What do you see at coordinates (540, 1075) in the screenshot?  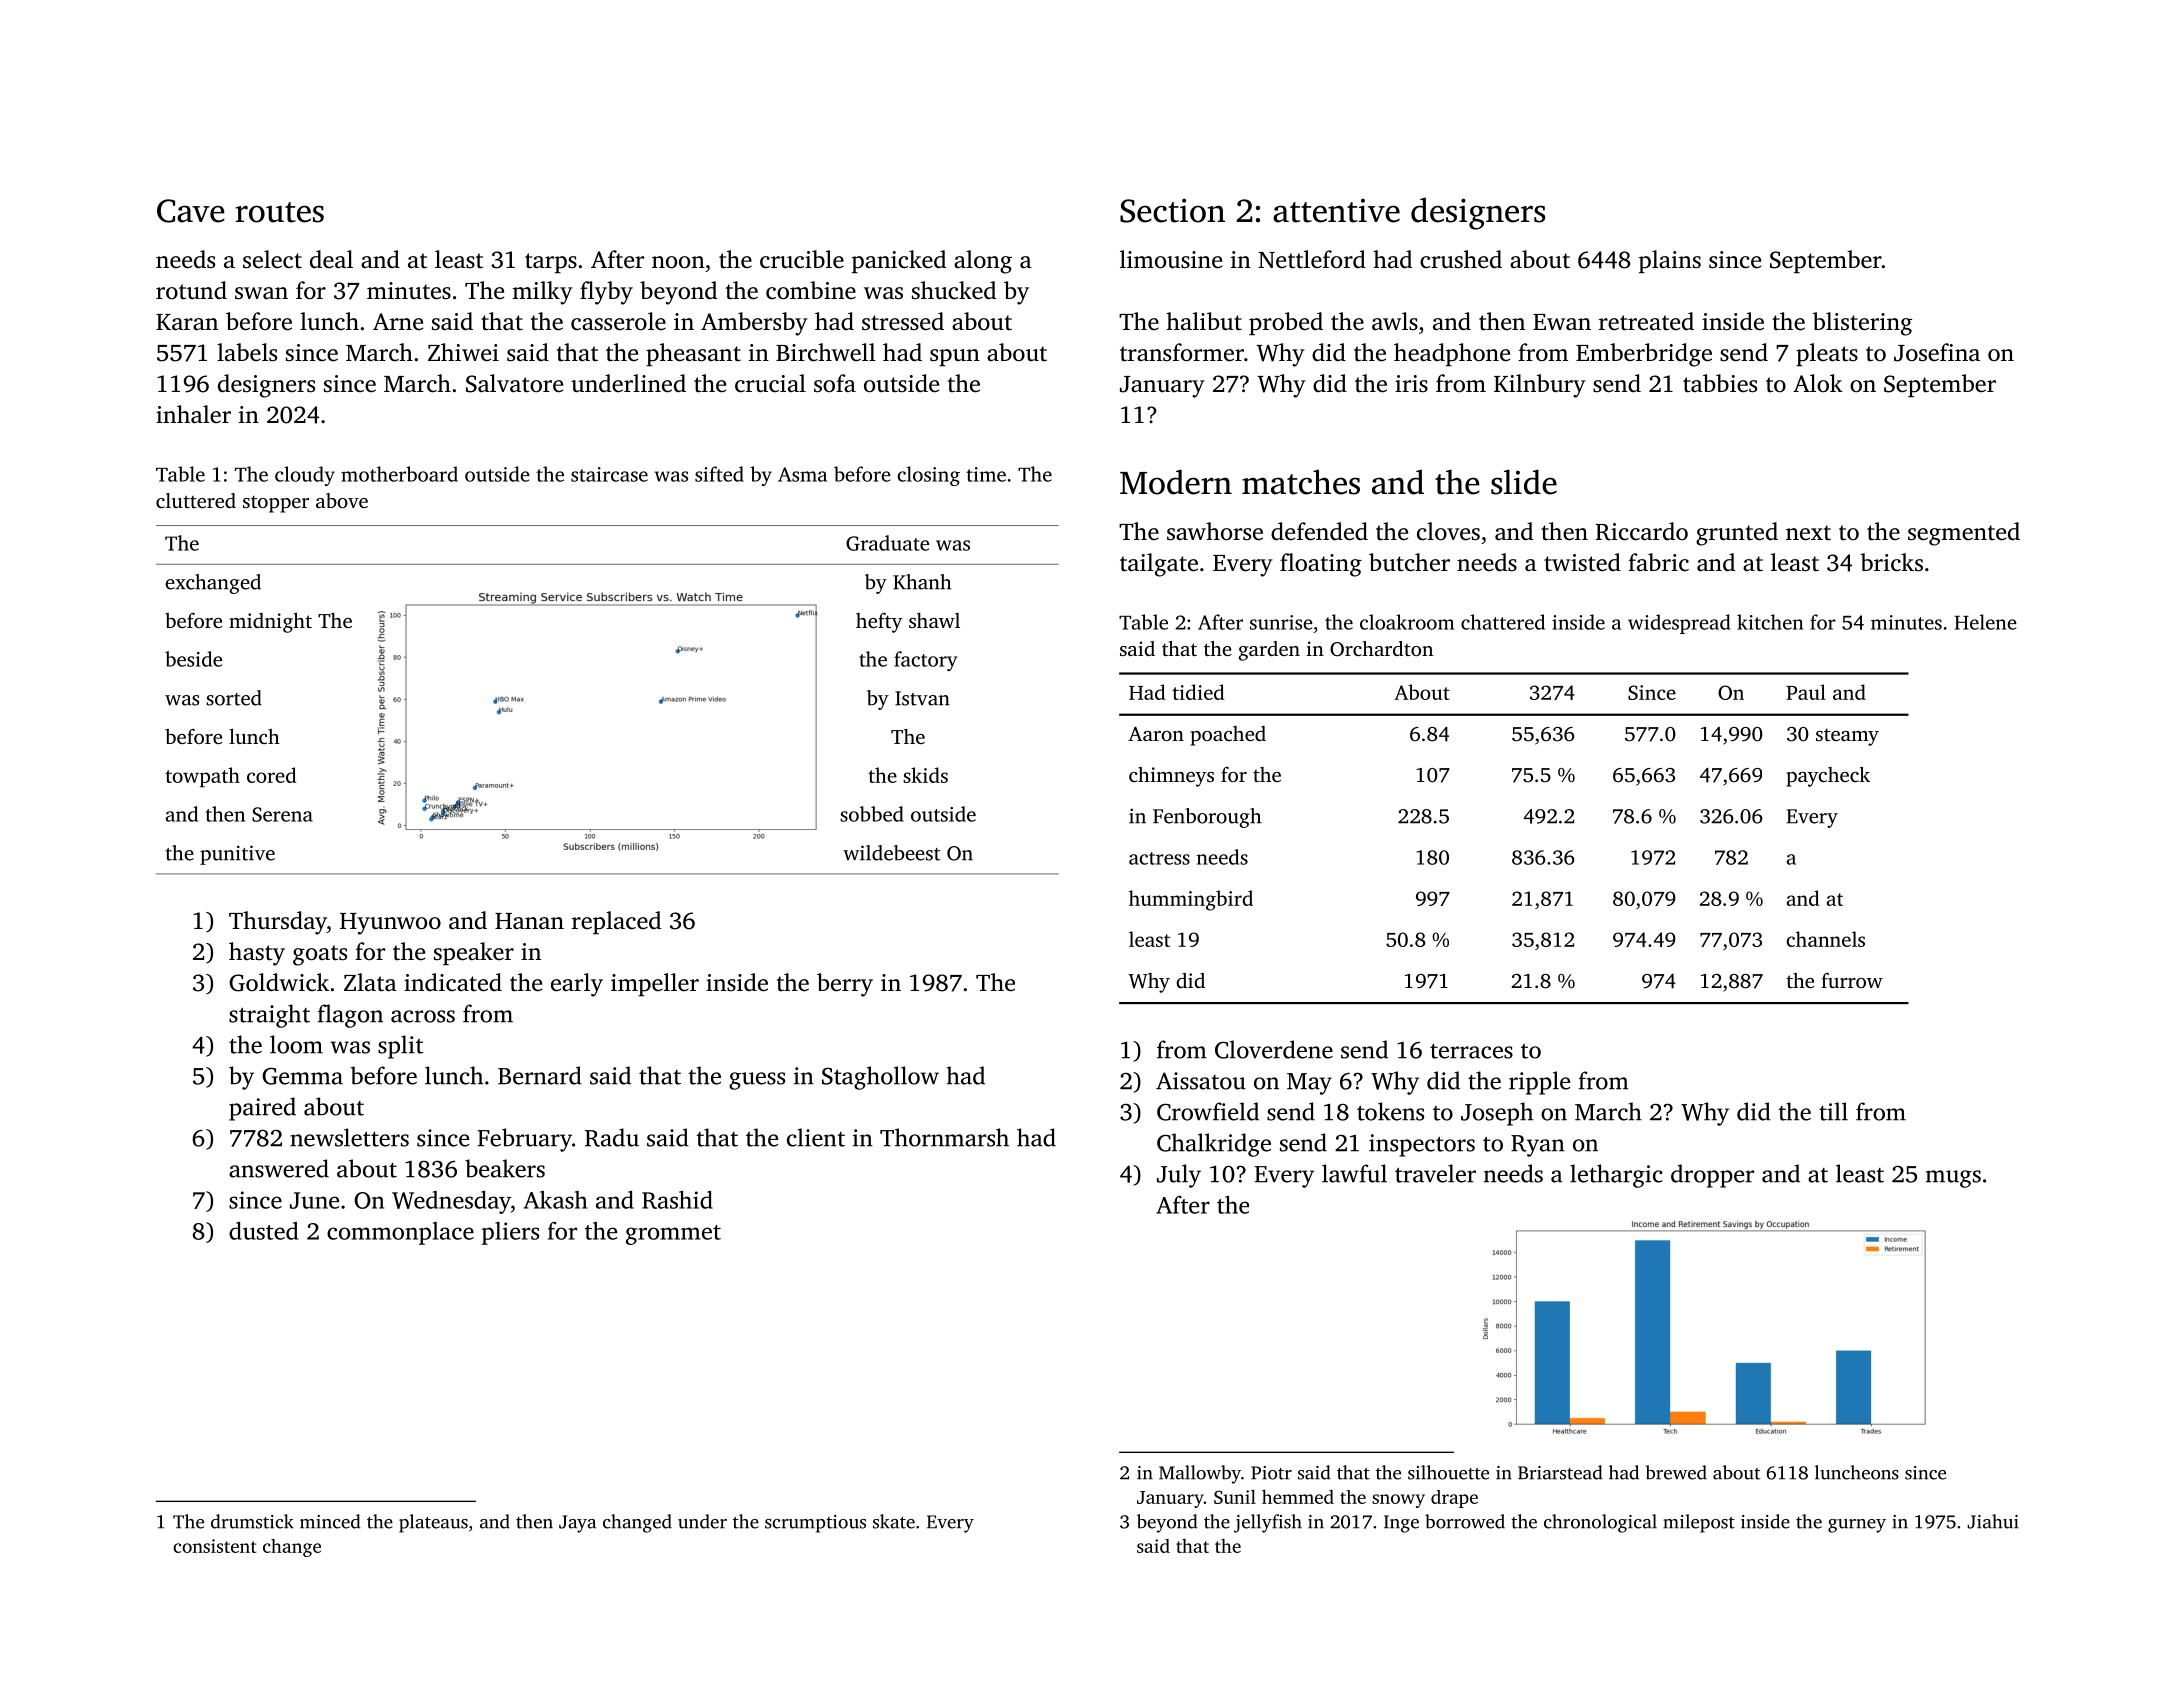 I see `Bernard` at bounding box center [540, 1075].
